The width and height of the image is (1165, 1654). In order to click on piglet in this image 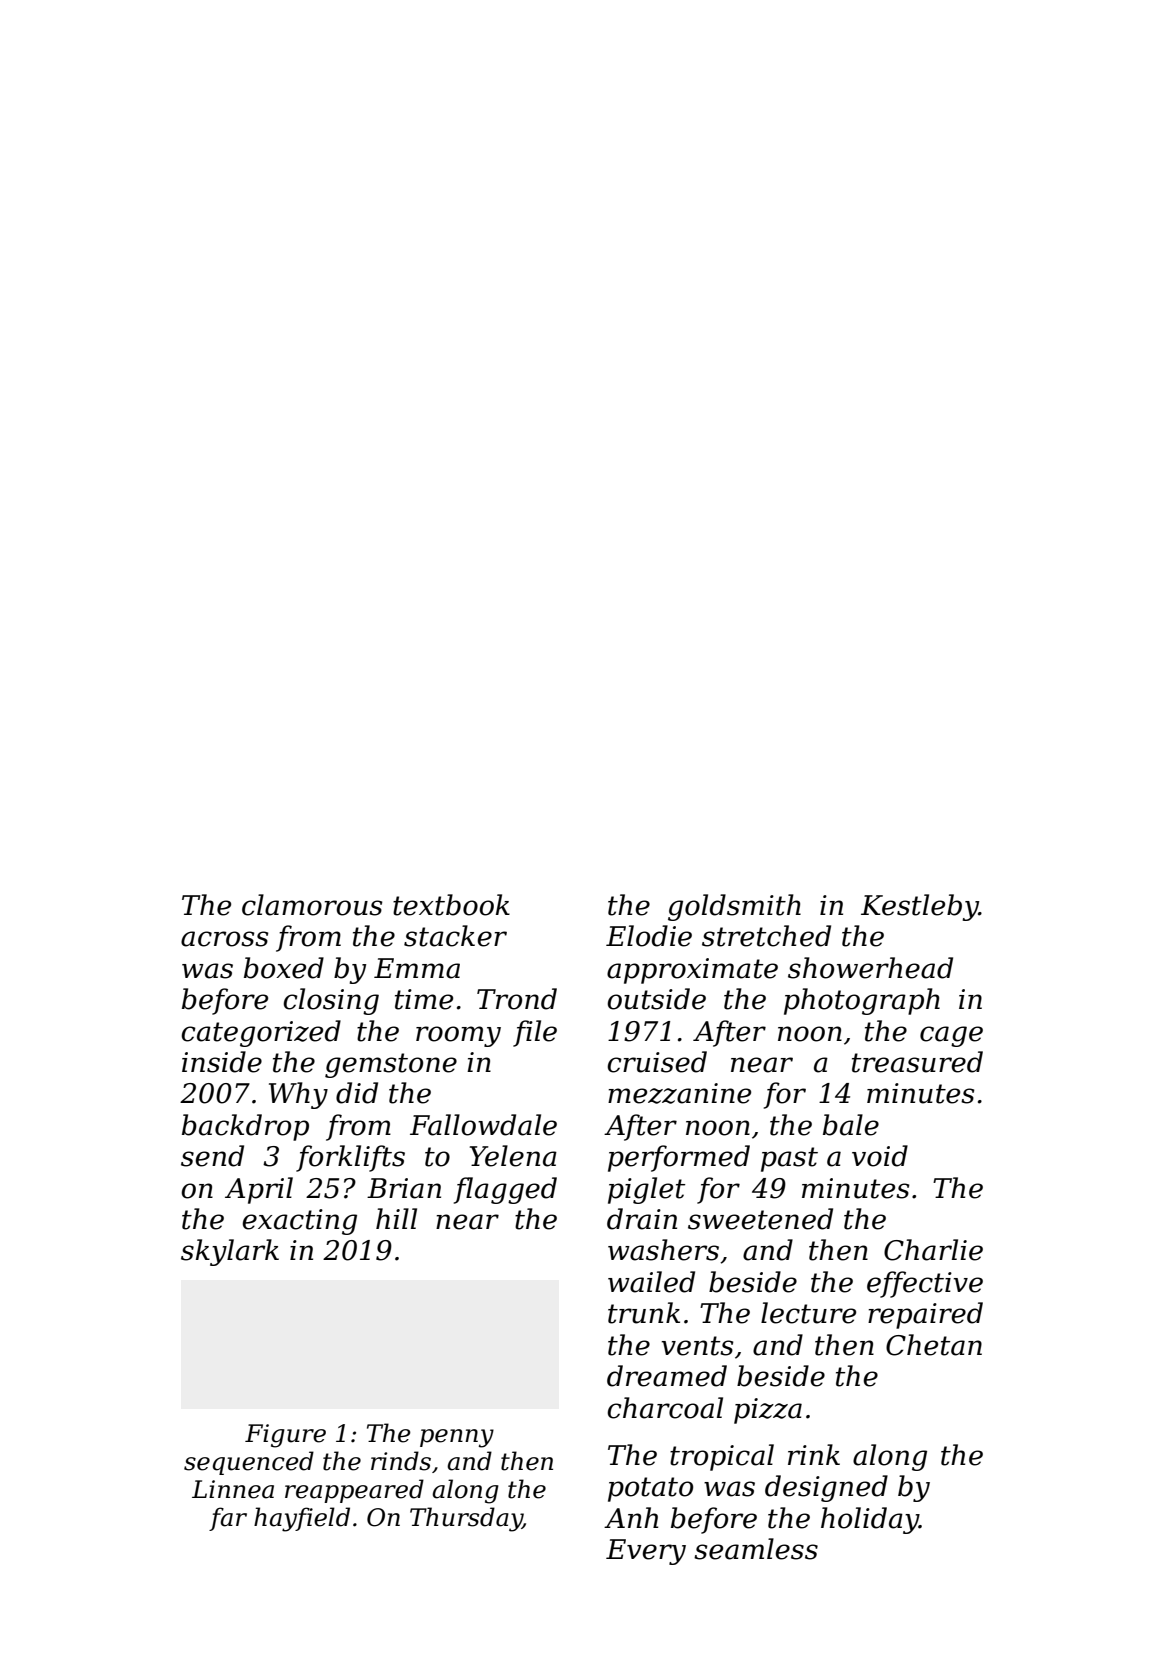, I will do `click(646, 1190)`.
